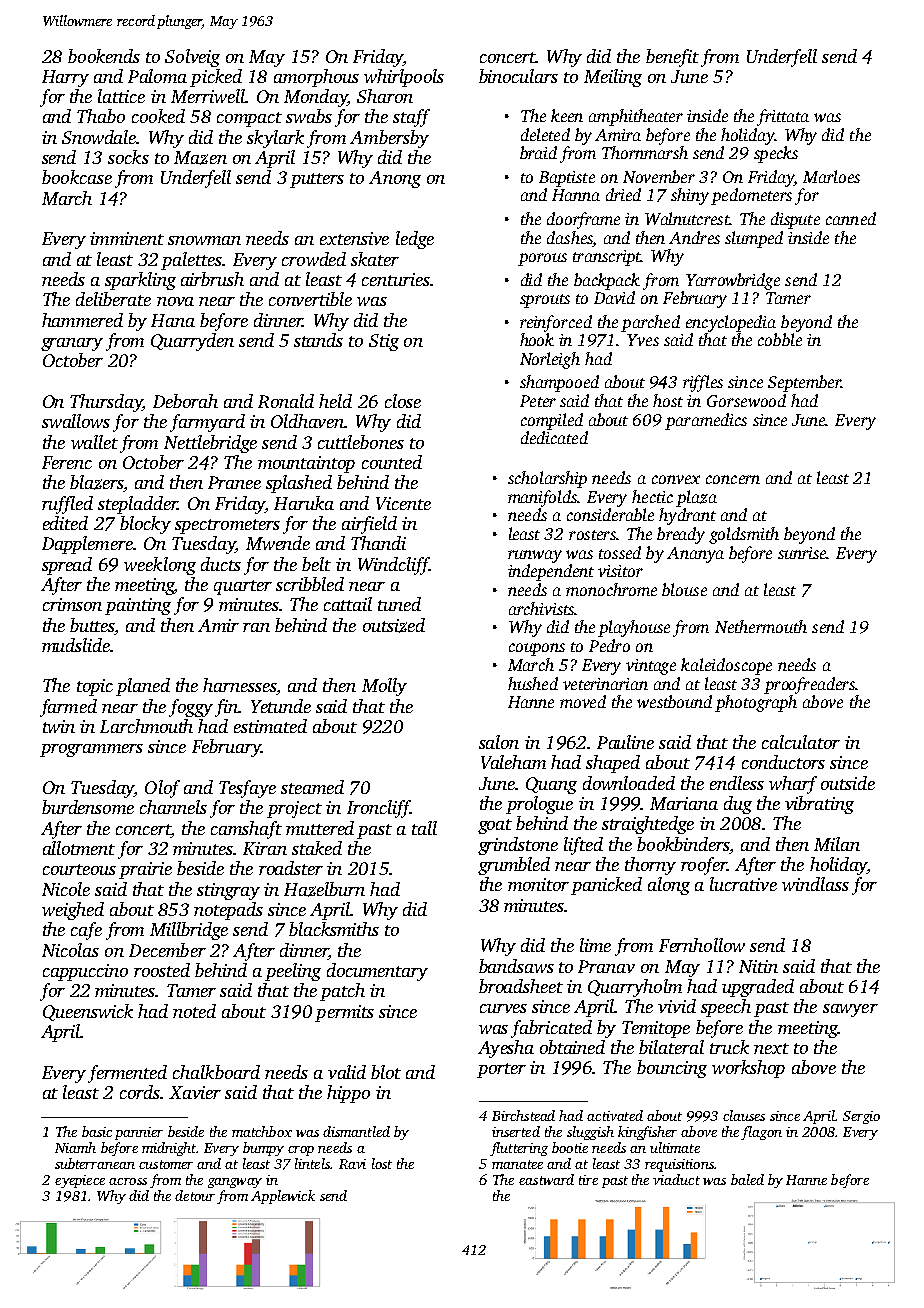 The height and width of the page is (1308, 924). Describe the element at coordinates (733, 281) in the page. I see `Yarrowbridge` at that location.
